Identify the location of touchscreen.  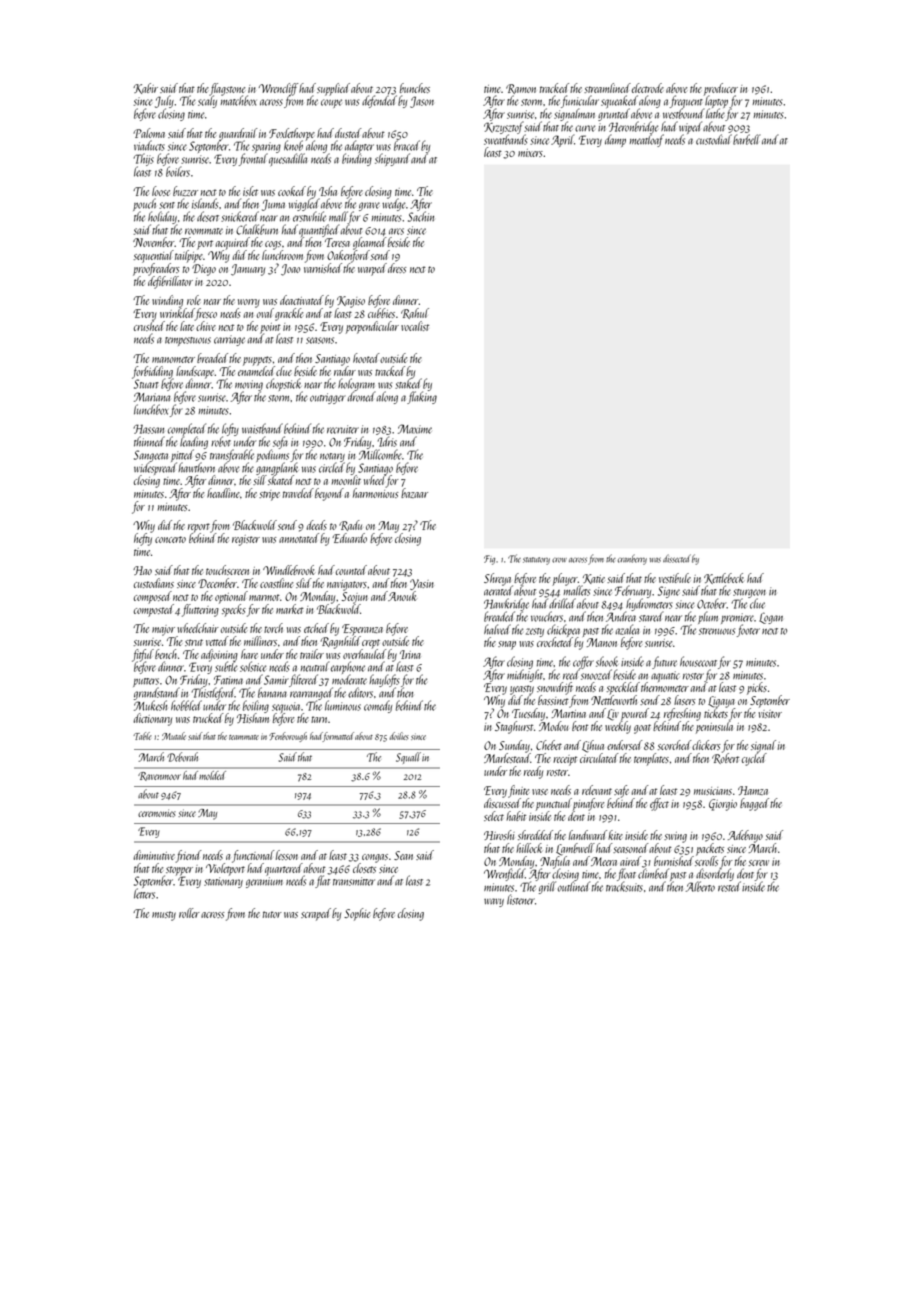
(227, 570).
